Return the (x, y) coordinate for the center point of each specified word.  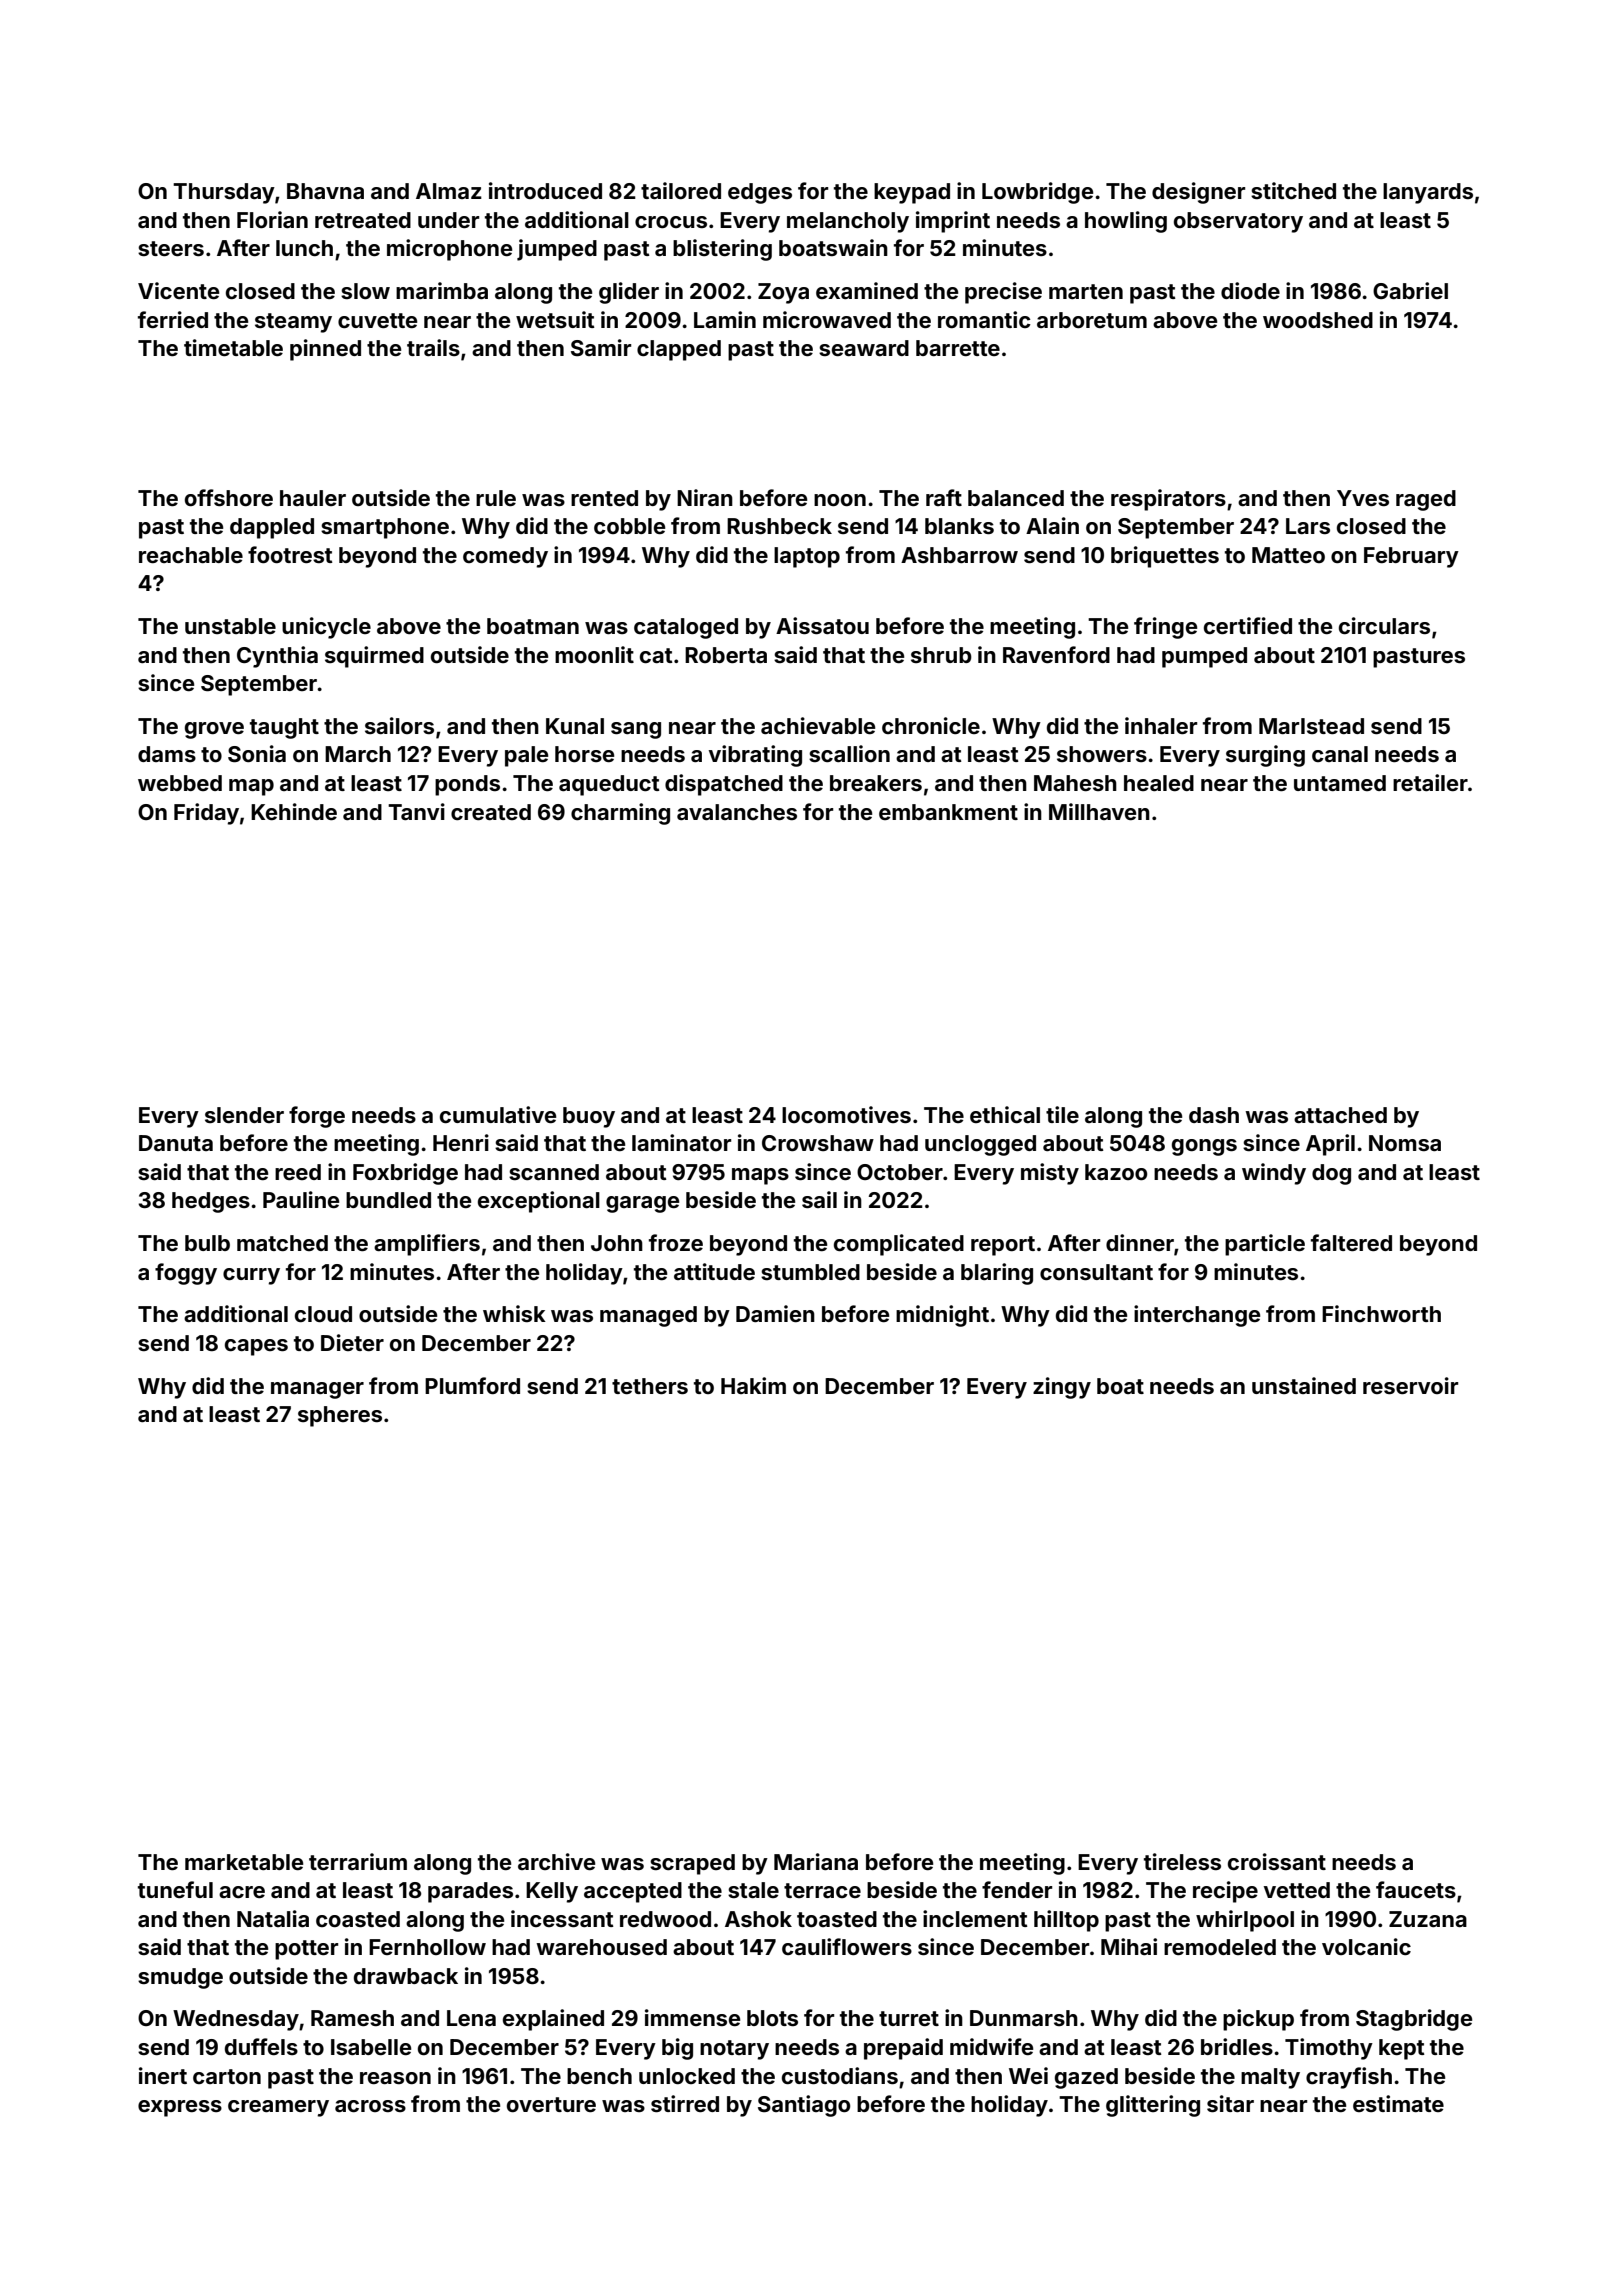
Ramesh (352, 2018)
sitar (1230, 2103)
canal (1340, 754)
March (358, 754)
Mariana (816, 1861)
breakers (876, 783)
